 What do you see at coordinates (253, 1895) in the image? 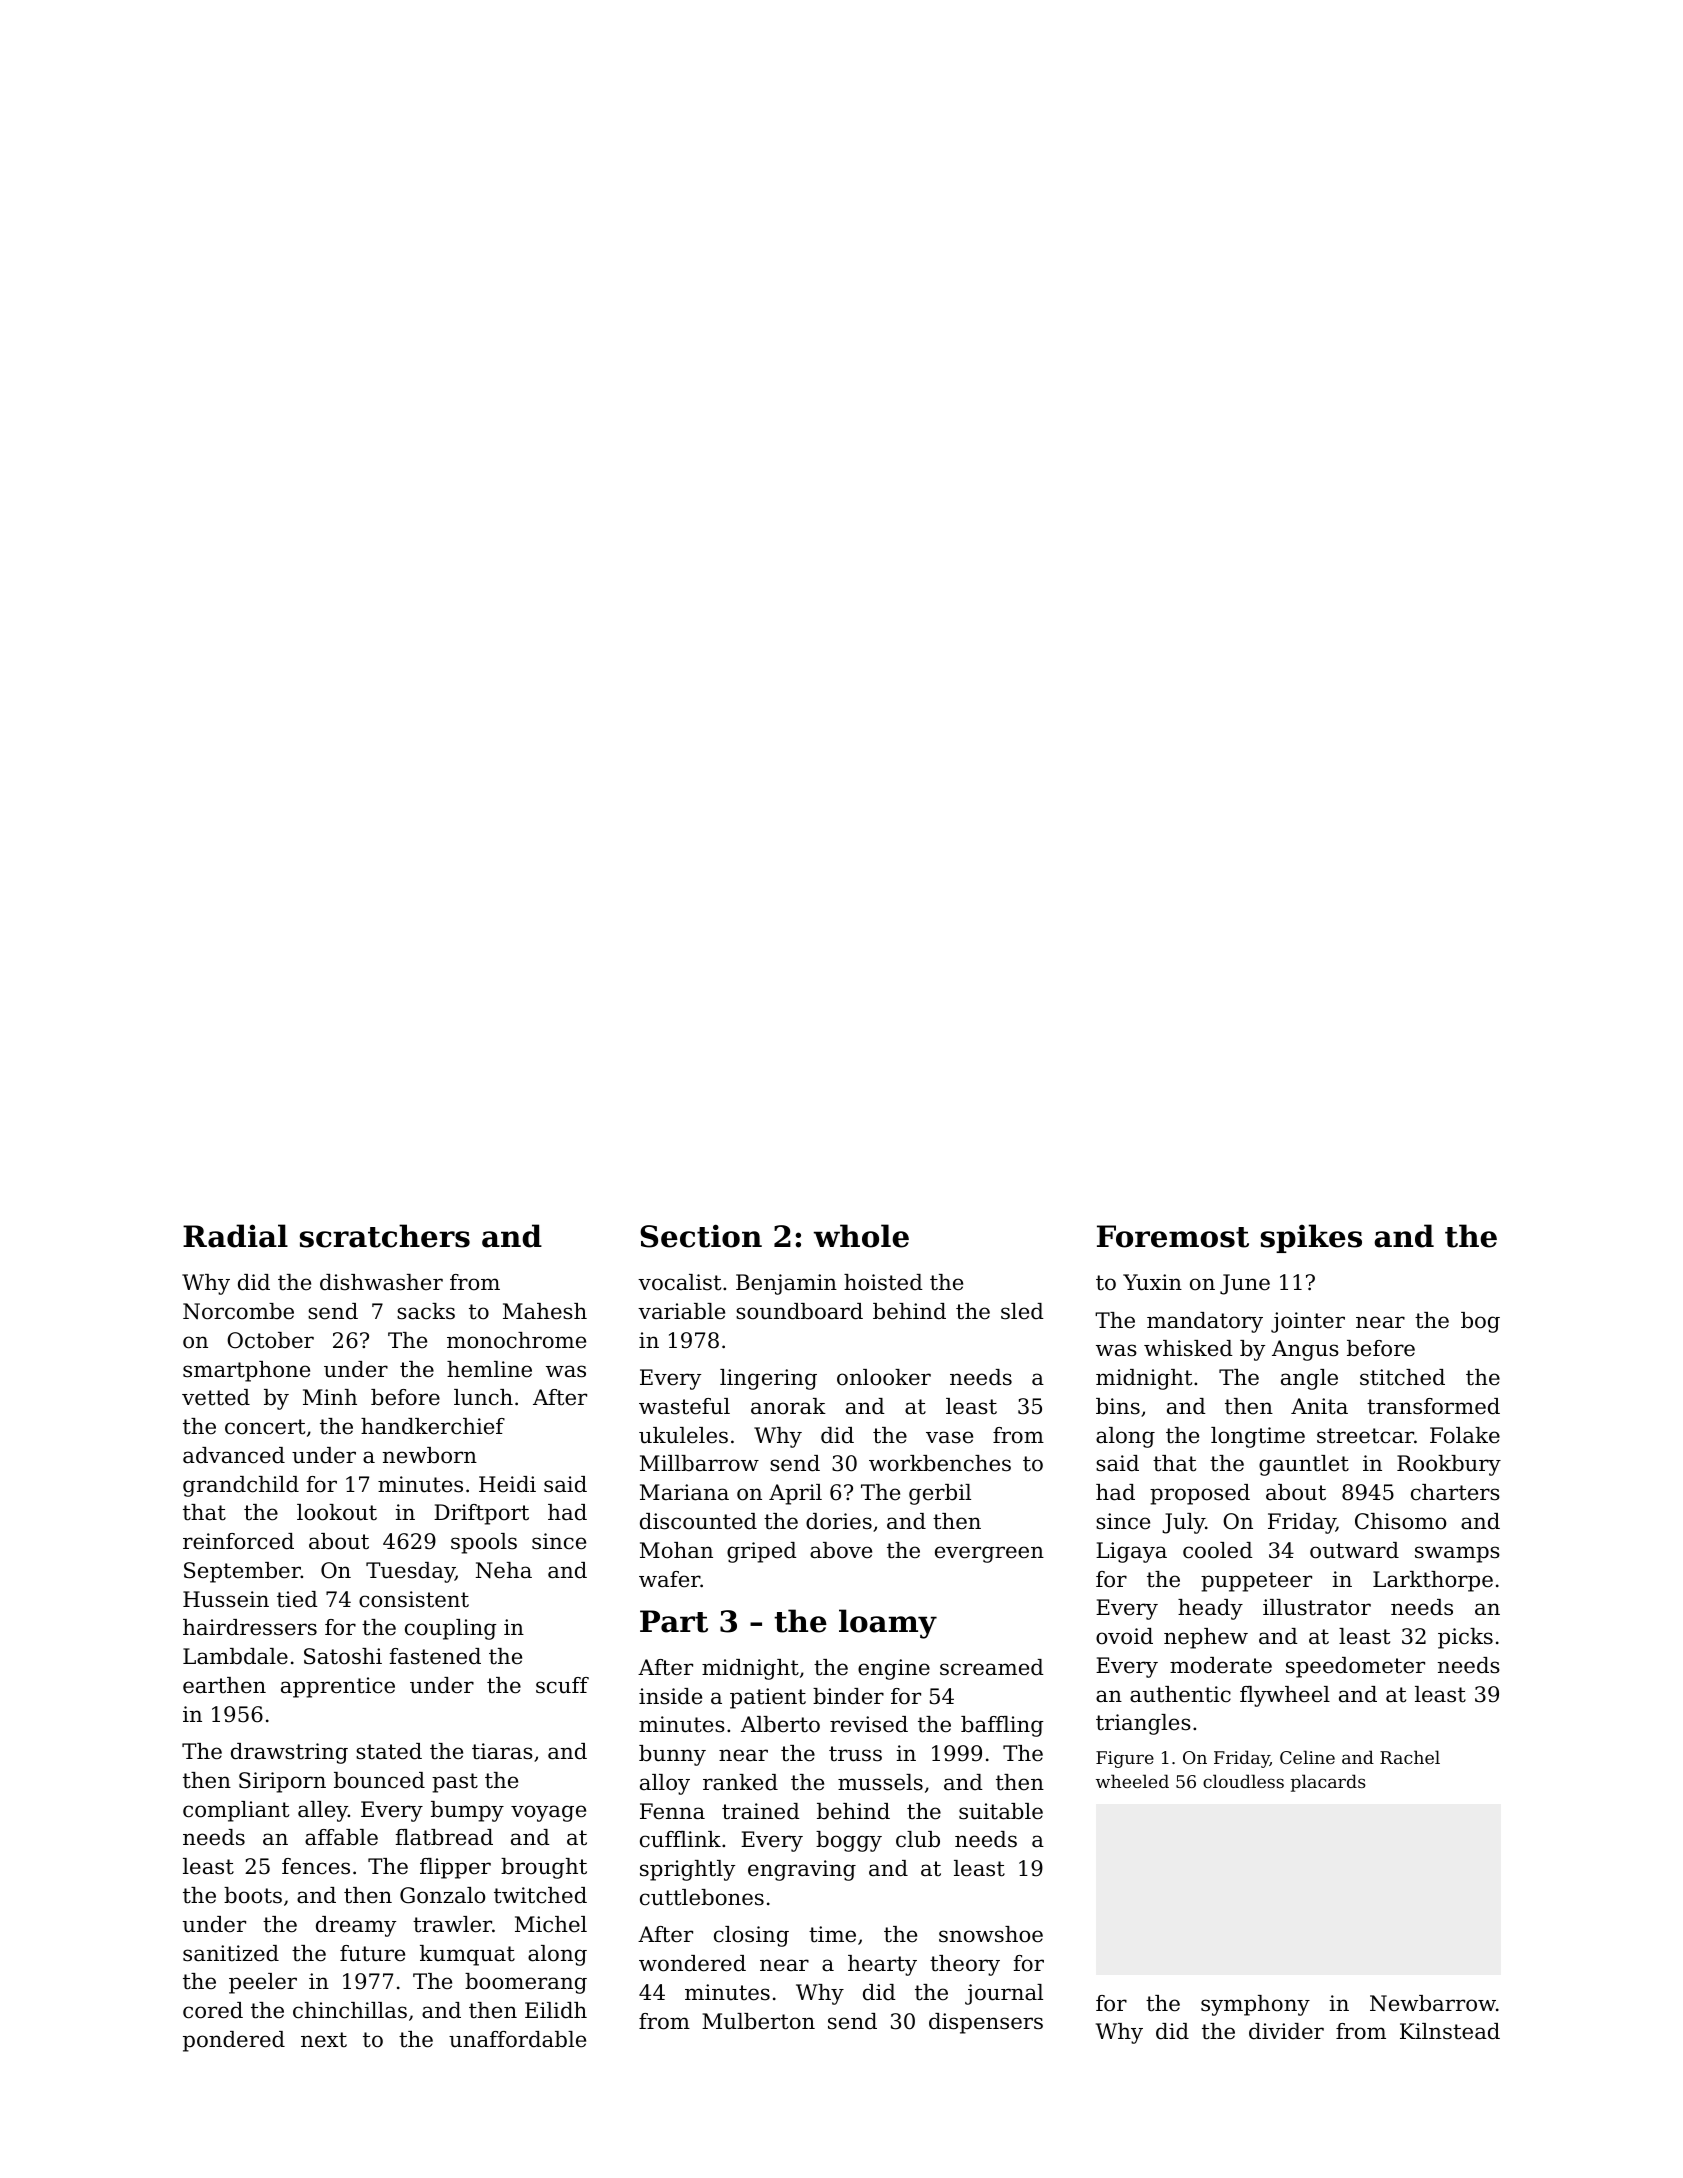
I see `boots` at bounding box center [253, 1895].
